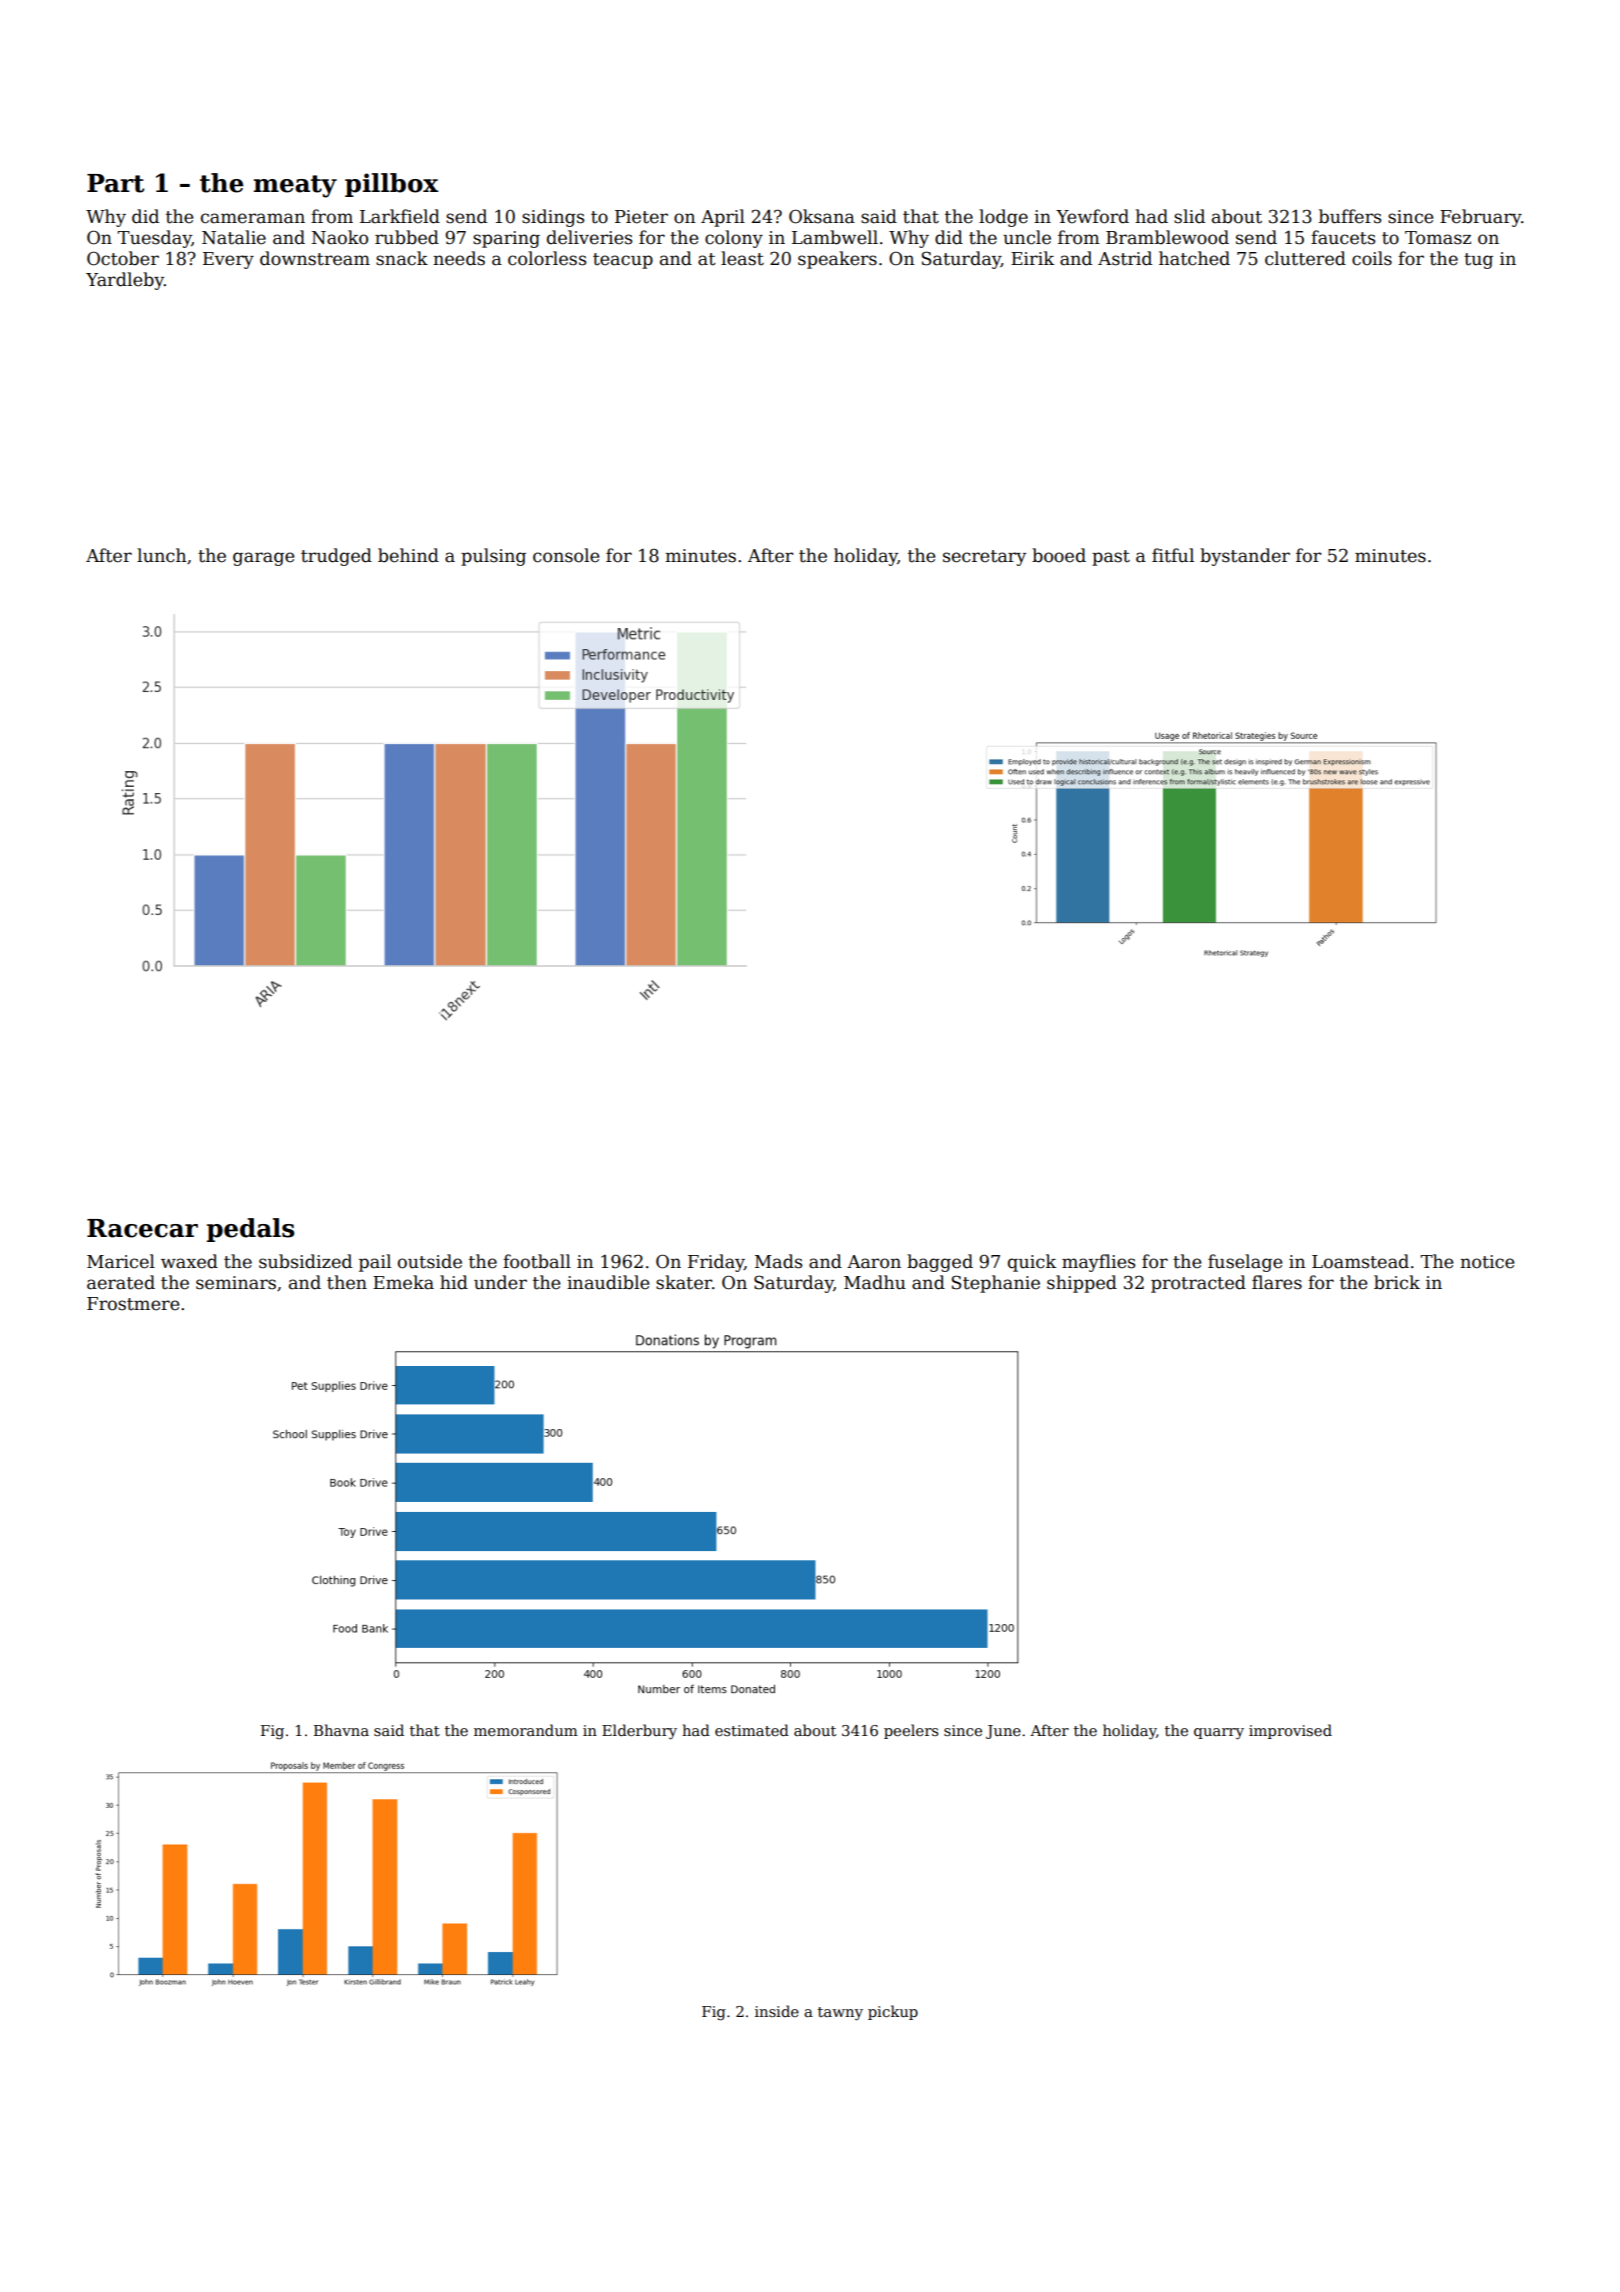 The height and width of the screenshot is (2292, 1620). Describe the element at coordinates (1245, 557) in the screenshot. I see `bystander` at that location.
